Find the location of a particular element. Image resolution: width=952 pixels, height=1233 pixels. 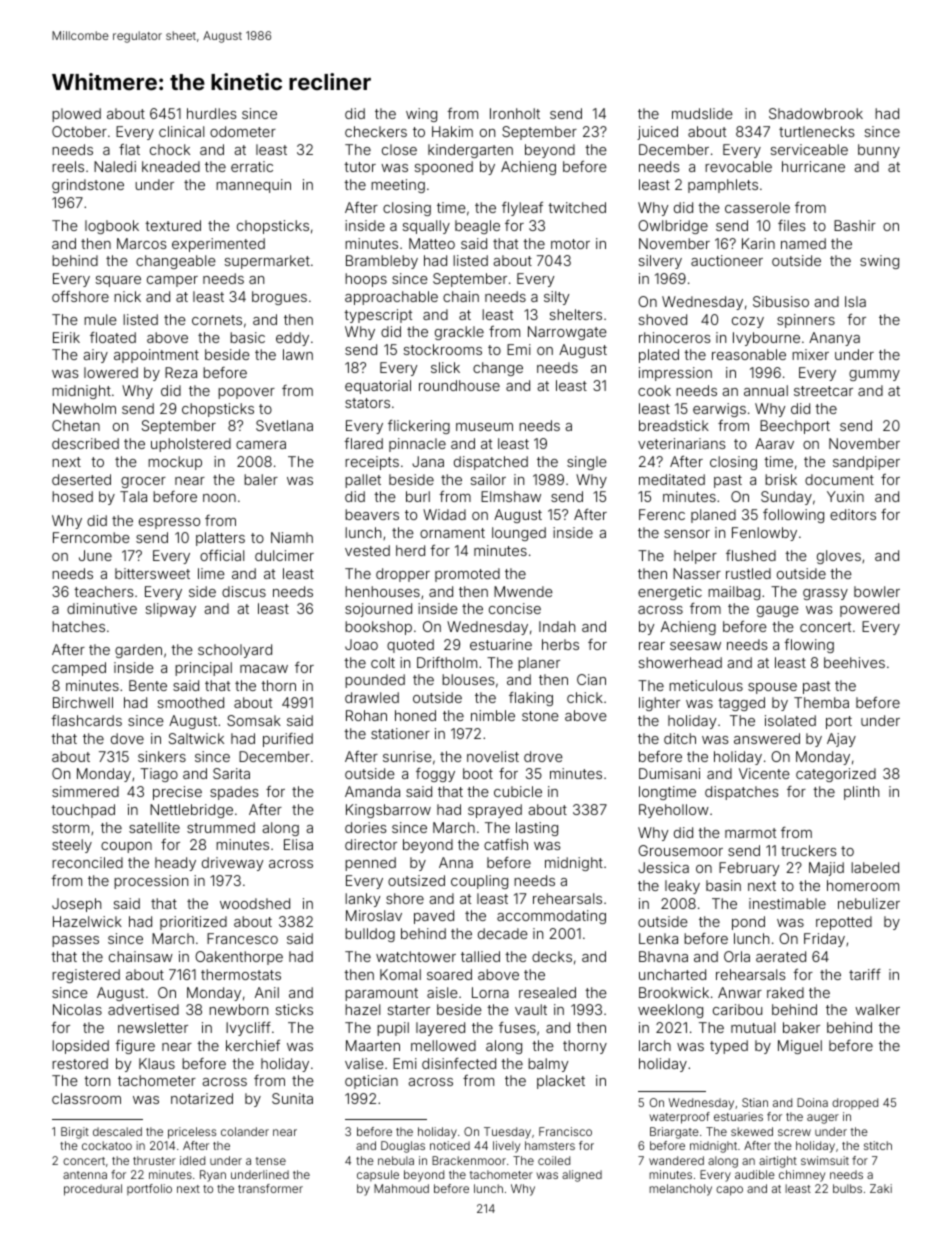

plowed is located at coordinates (76, 115).
